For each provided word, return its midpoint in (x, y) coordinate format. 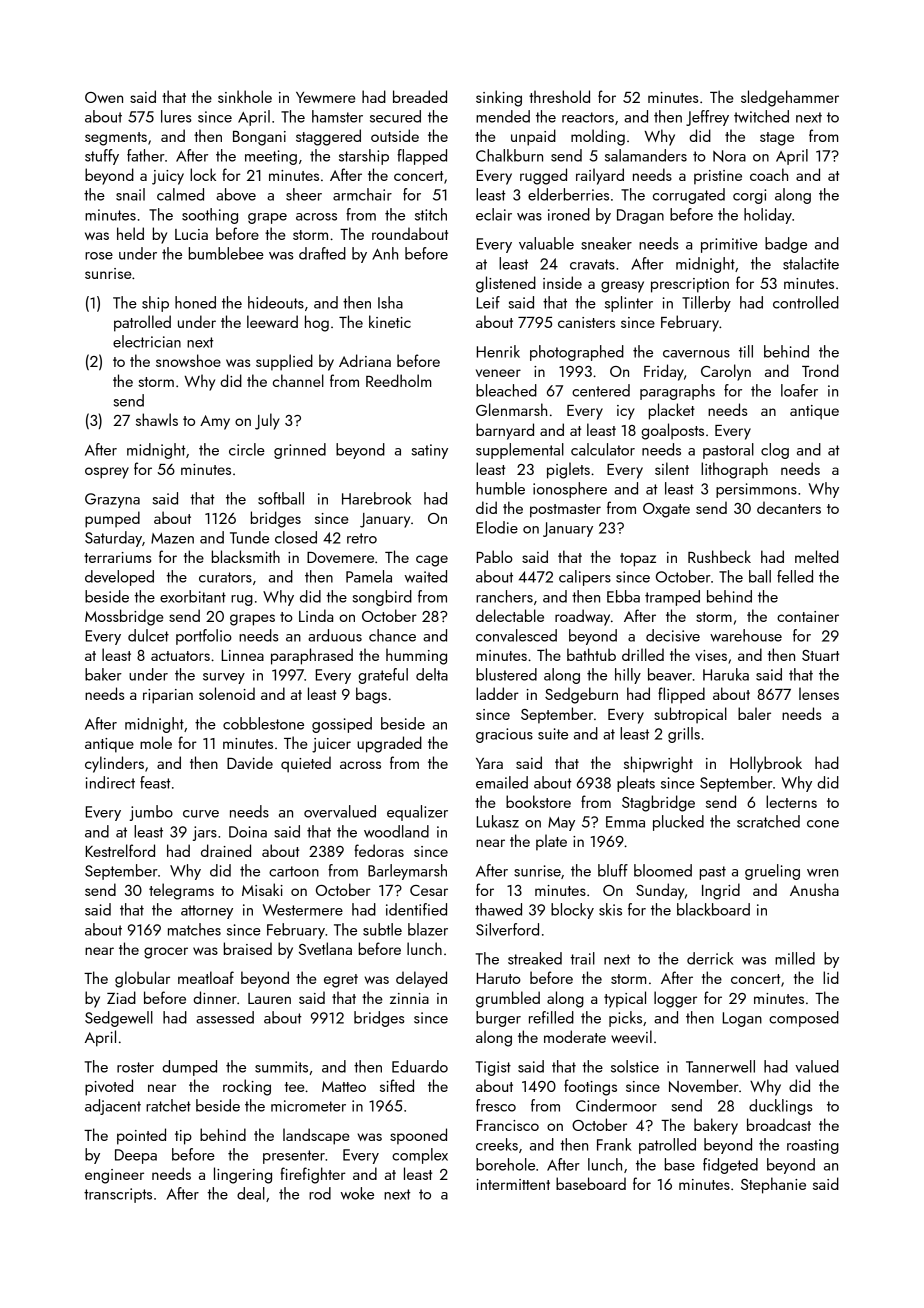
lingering (243, 1175)
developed (119, 578)
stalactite (811, 263)
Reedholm (398, 380)
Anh (385, 253)
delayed (421, 979)
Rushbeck (719, 556)
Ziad (121, 997)
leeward (272, 321)
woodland (396, 831)
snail (130, 194)
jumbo (151, 813)
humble (500, 488)
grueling (772, 872)
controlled (806, 302)
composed (804, 1019)
